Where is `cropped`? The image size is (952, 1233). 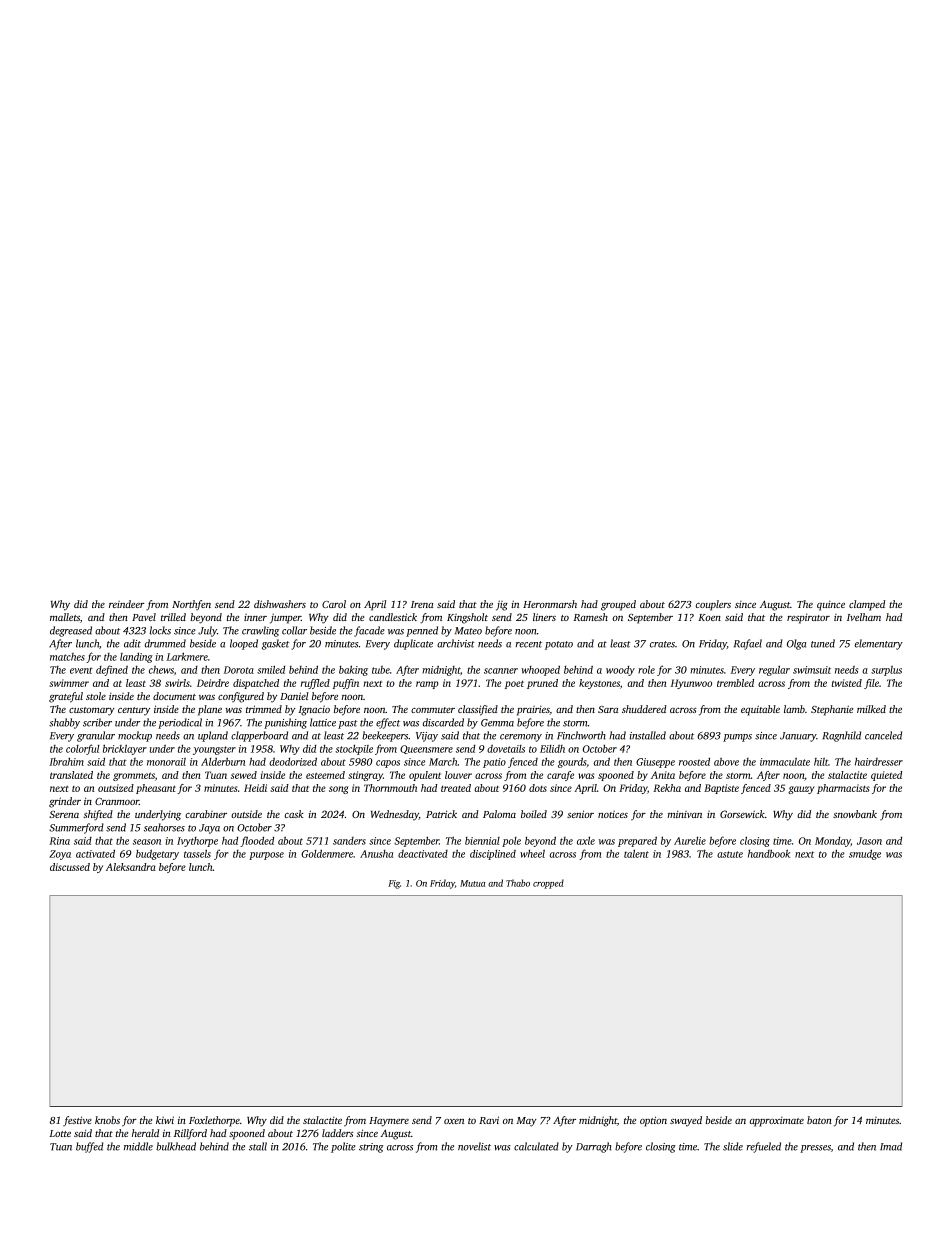 cropped is located at coordinates (548, 884).
